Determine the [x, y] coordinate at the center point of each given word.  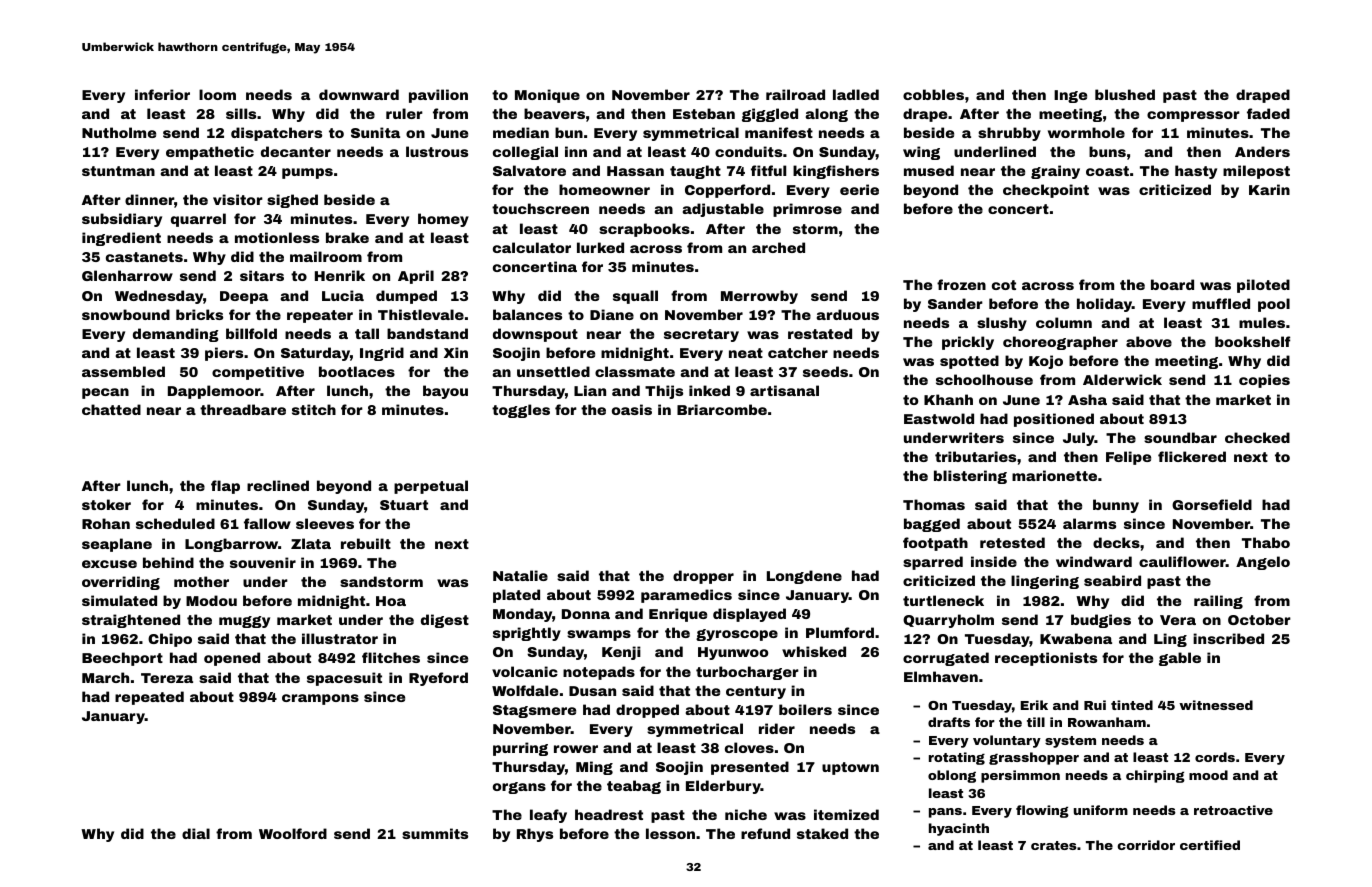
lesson [670, 833]
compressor [1193, 116]
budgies [1101, 621]
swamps [599, 635]
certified [1210, 845]
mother [201, 581]
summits [435, 833]
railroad [795, 94]
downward [359, 94]
